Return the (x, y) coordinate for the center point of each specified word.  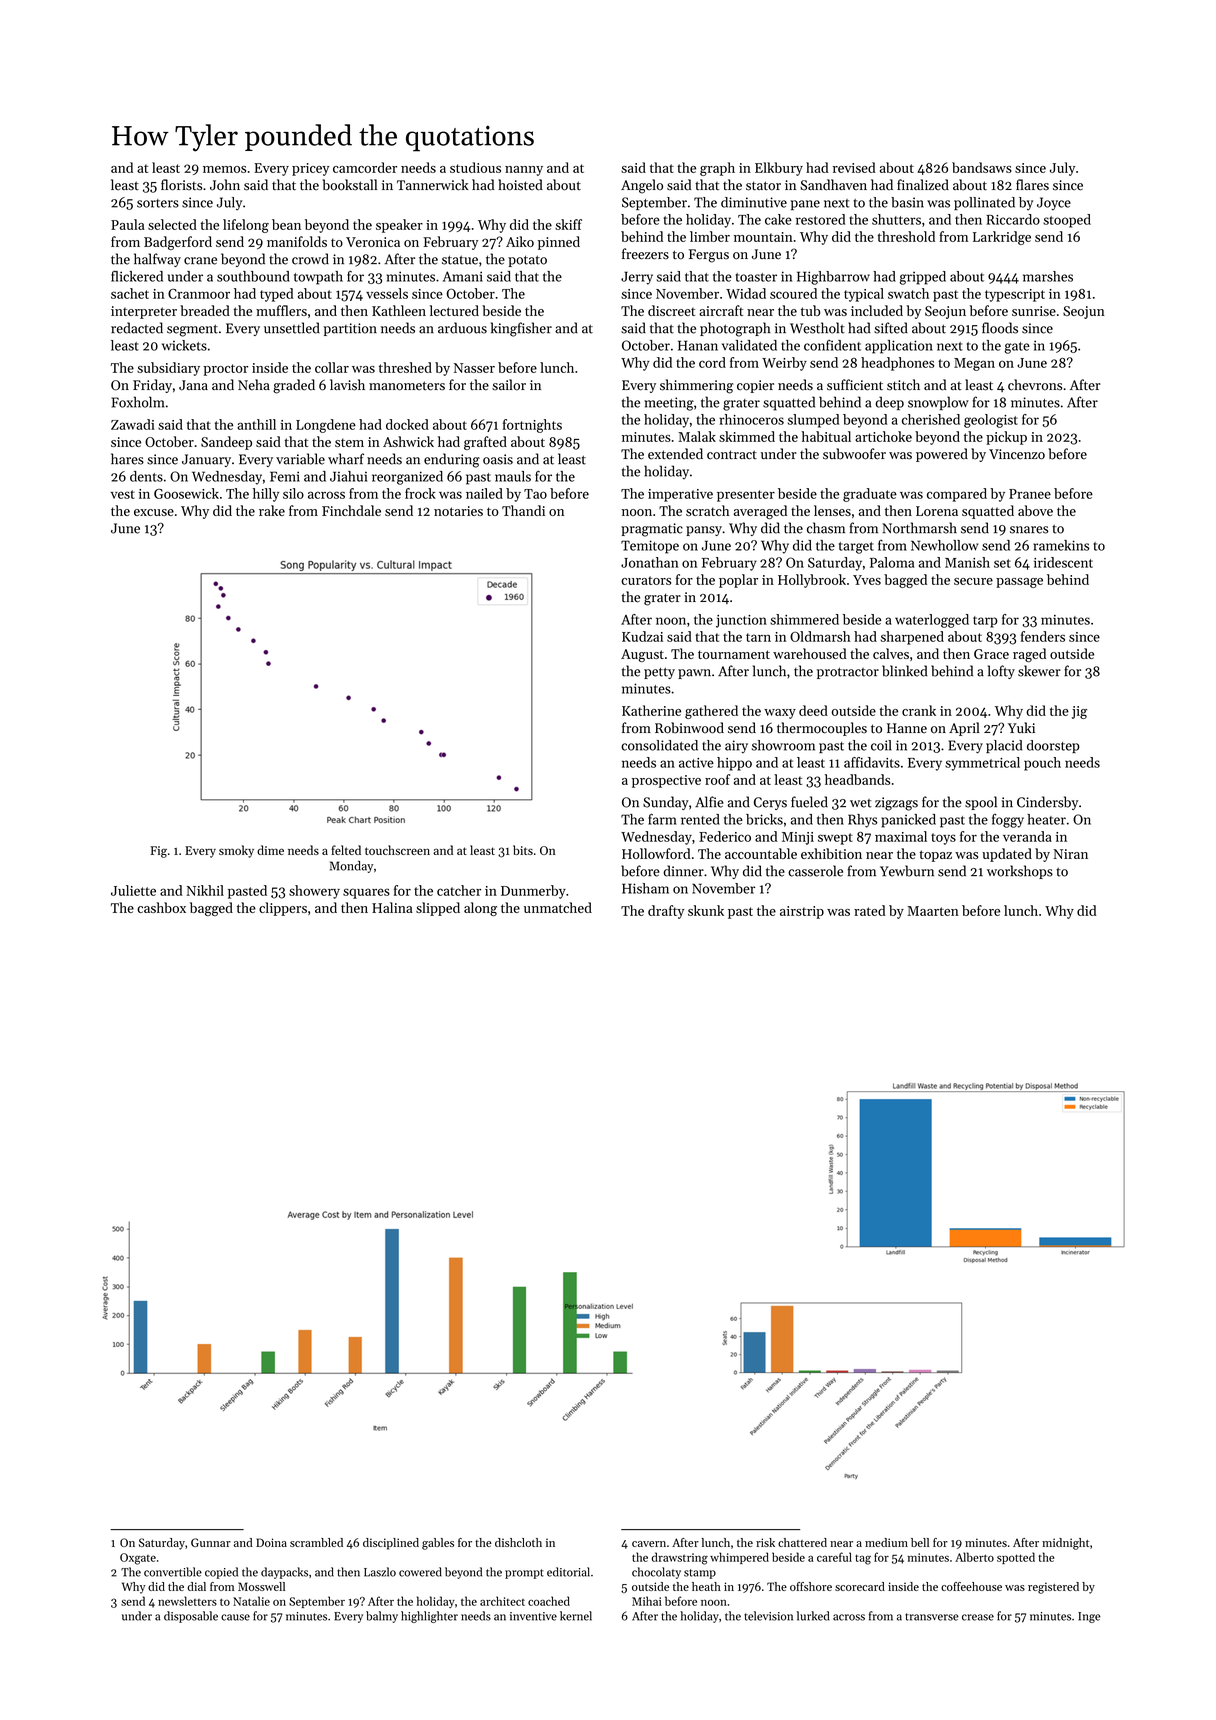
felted (346, 850)
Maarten (933, 911)
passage (1019, 583)
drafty (666, 912)
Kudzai (642, 636)
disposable (191, 1617)
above (1035, 510)
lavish (347, 385)
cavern (649, 1544)
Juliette (133, 890)
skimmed (747, 436)
